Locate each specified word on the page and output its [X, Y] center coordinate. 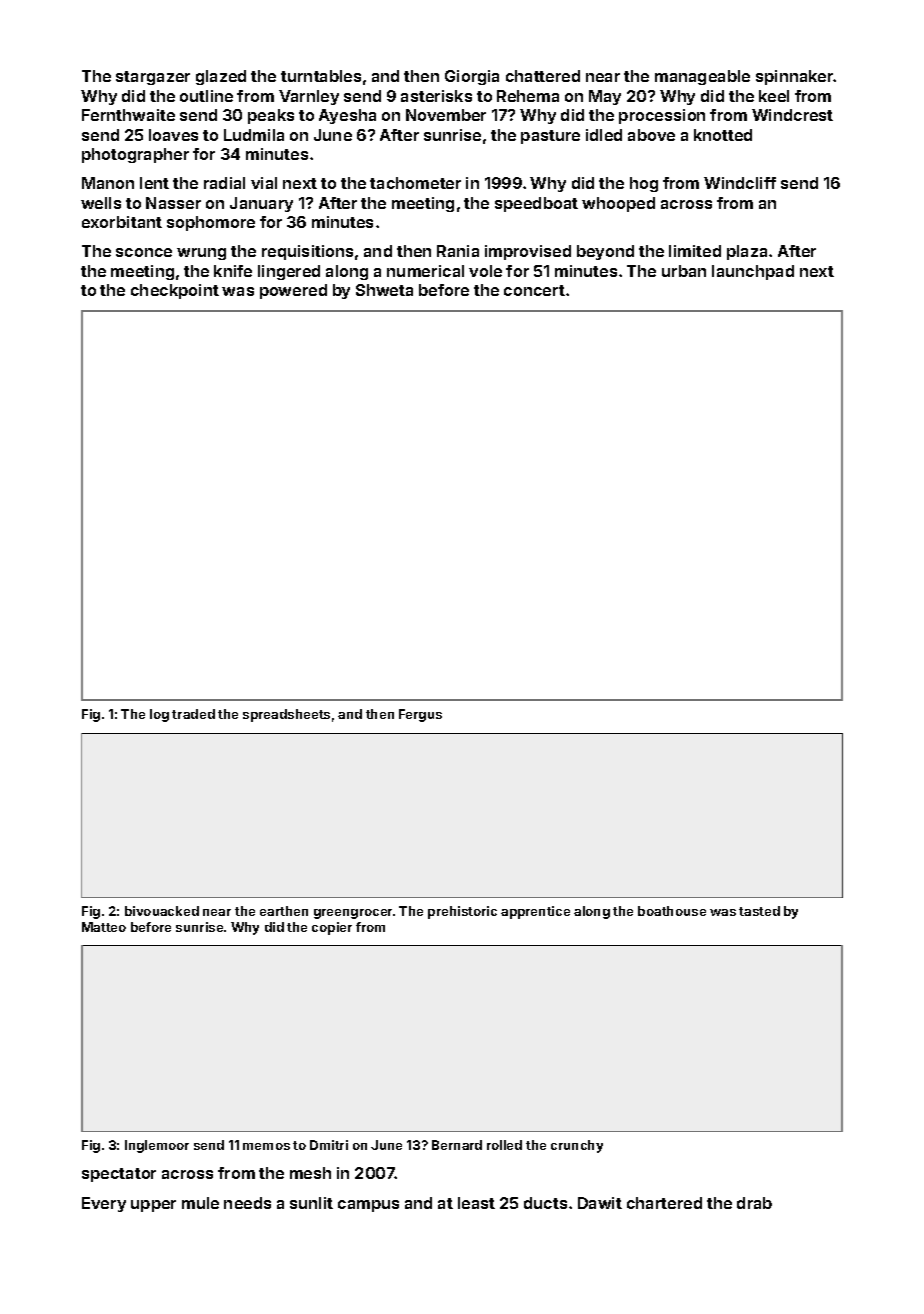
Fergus [420, 715]
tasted [759, 911]
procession [662, 116]
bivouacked [162, 911]
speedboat [536, 204]
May [605, 97]
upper [153, 1206]
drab [754, 1203]
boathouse [672, 911]
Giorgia [472, 77]
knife [233, 271]
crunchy [577, 1146]
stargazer [153, 78]
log [159, 715]
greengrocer [353, 914]
